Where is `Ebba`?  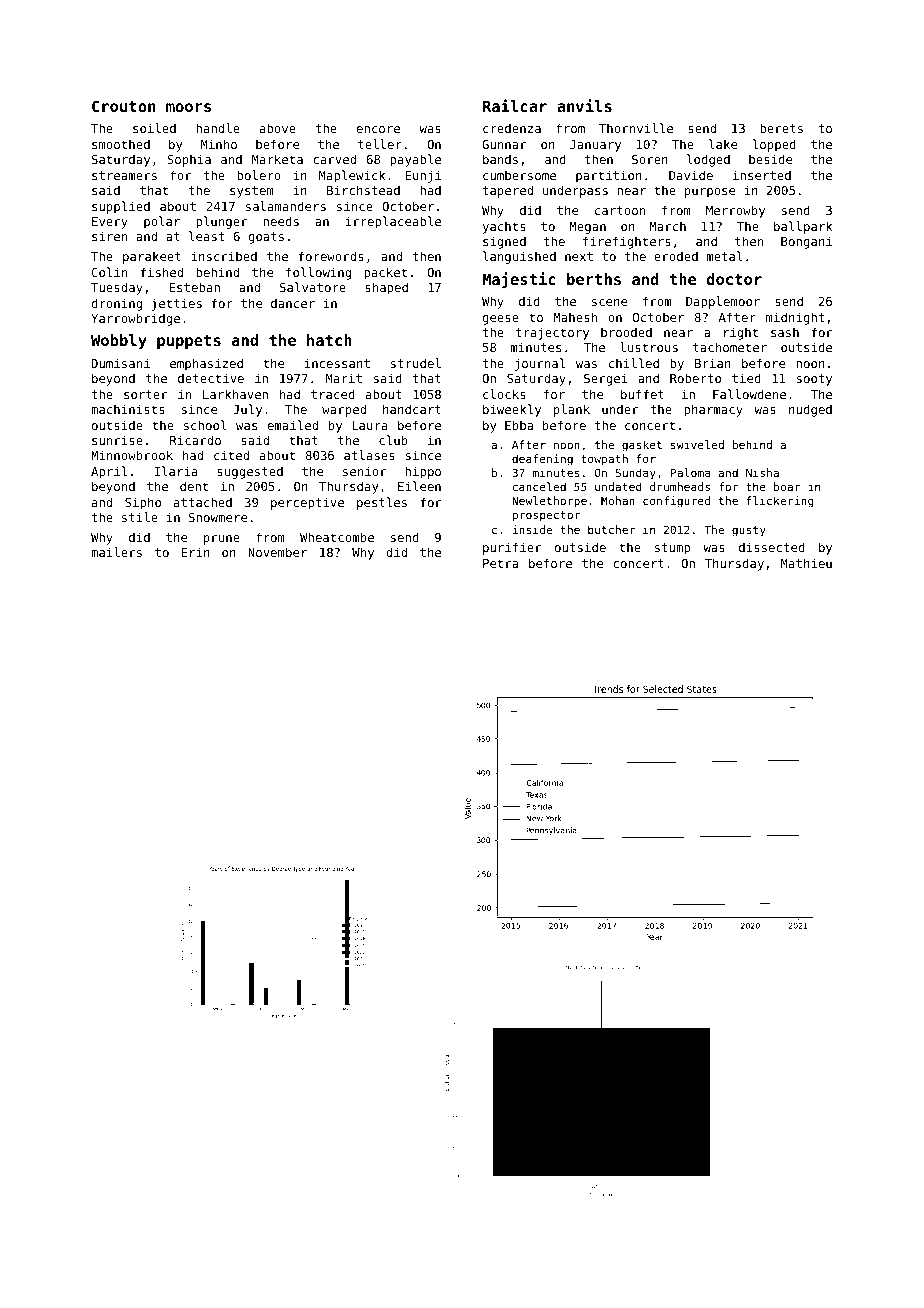 Ebba is located at coordinates (519, 425).
